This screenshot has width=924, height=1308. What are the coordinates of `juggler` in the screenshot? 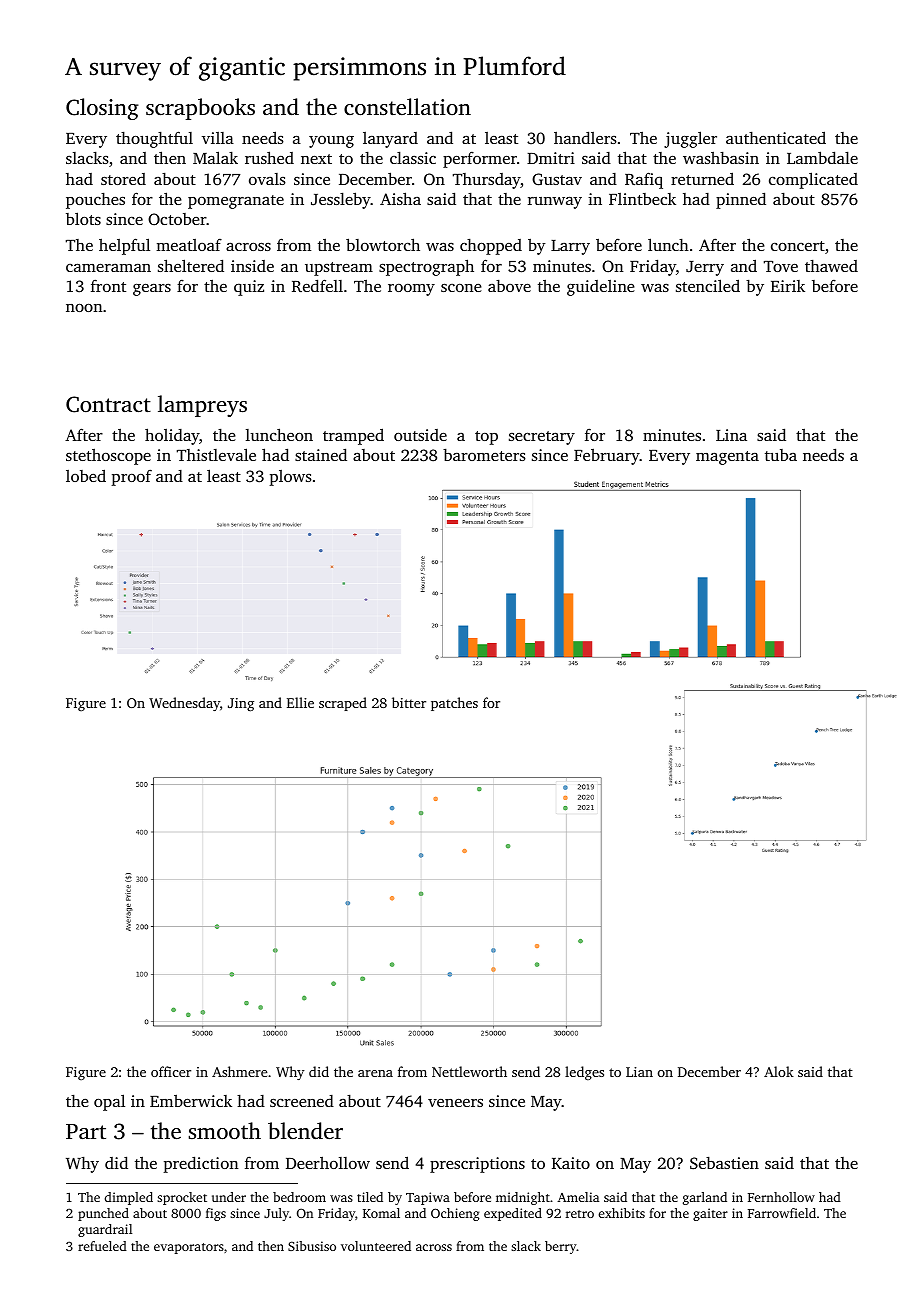 It's located at (690, 139).
